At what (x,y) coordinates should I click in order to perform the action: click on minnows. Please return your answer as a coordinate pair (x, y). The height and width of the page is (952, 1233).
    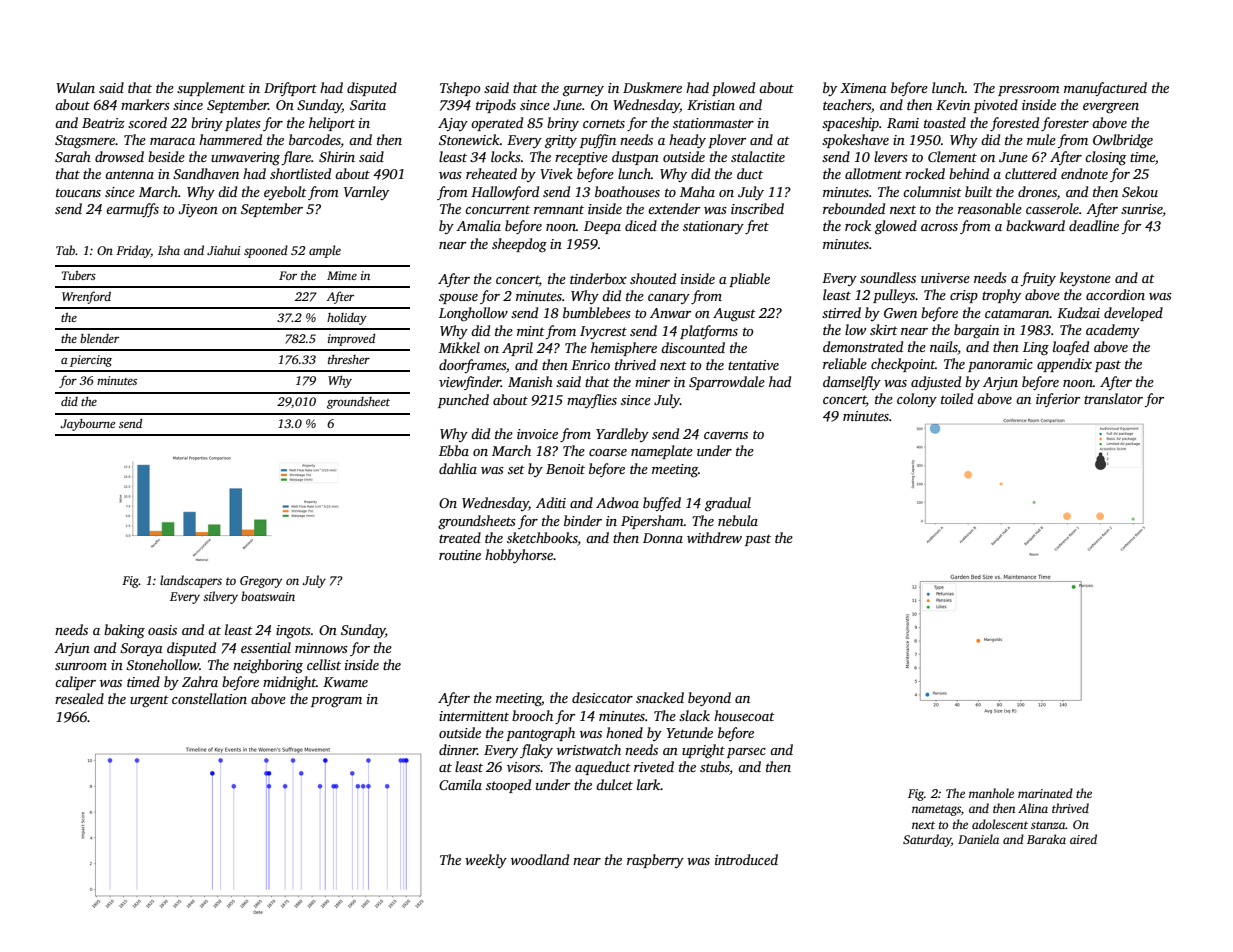
    Looking at the image, I should click on (321, 648).
